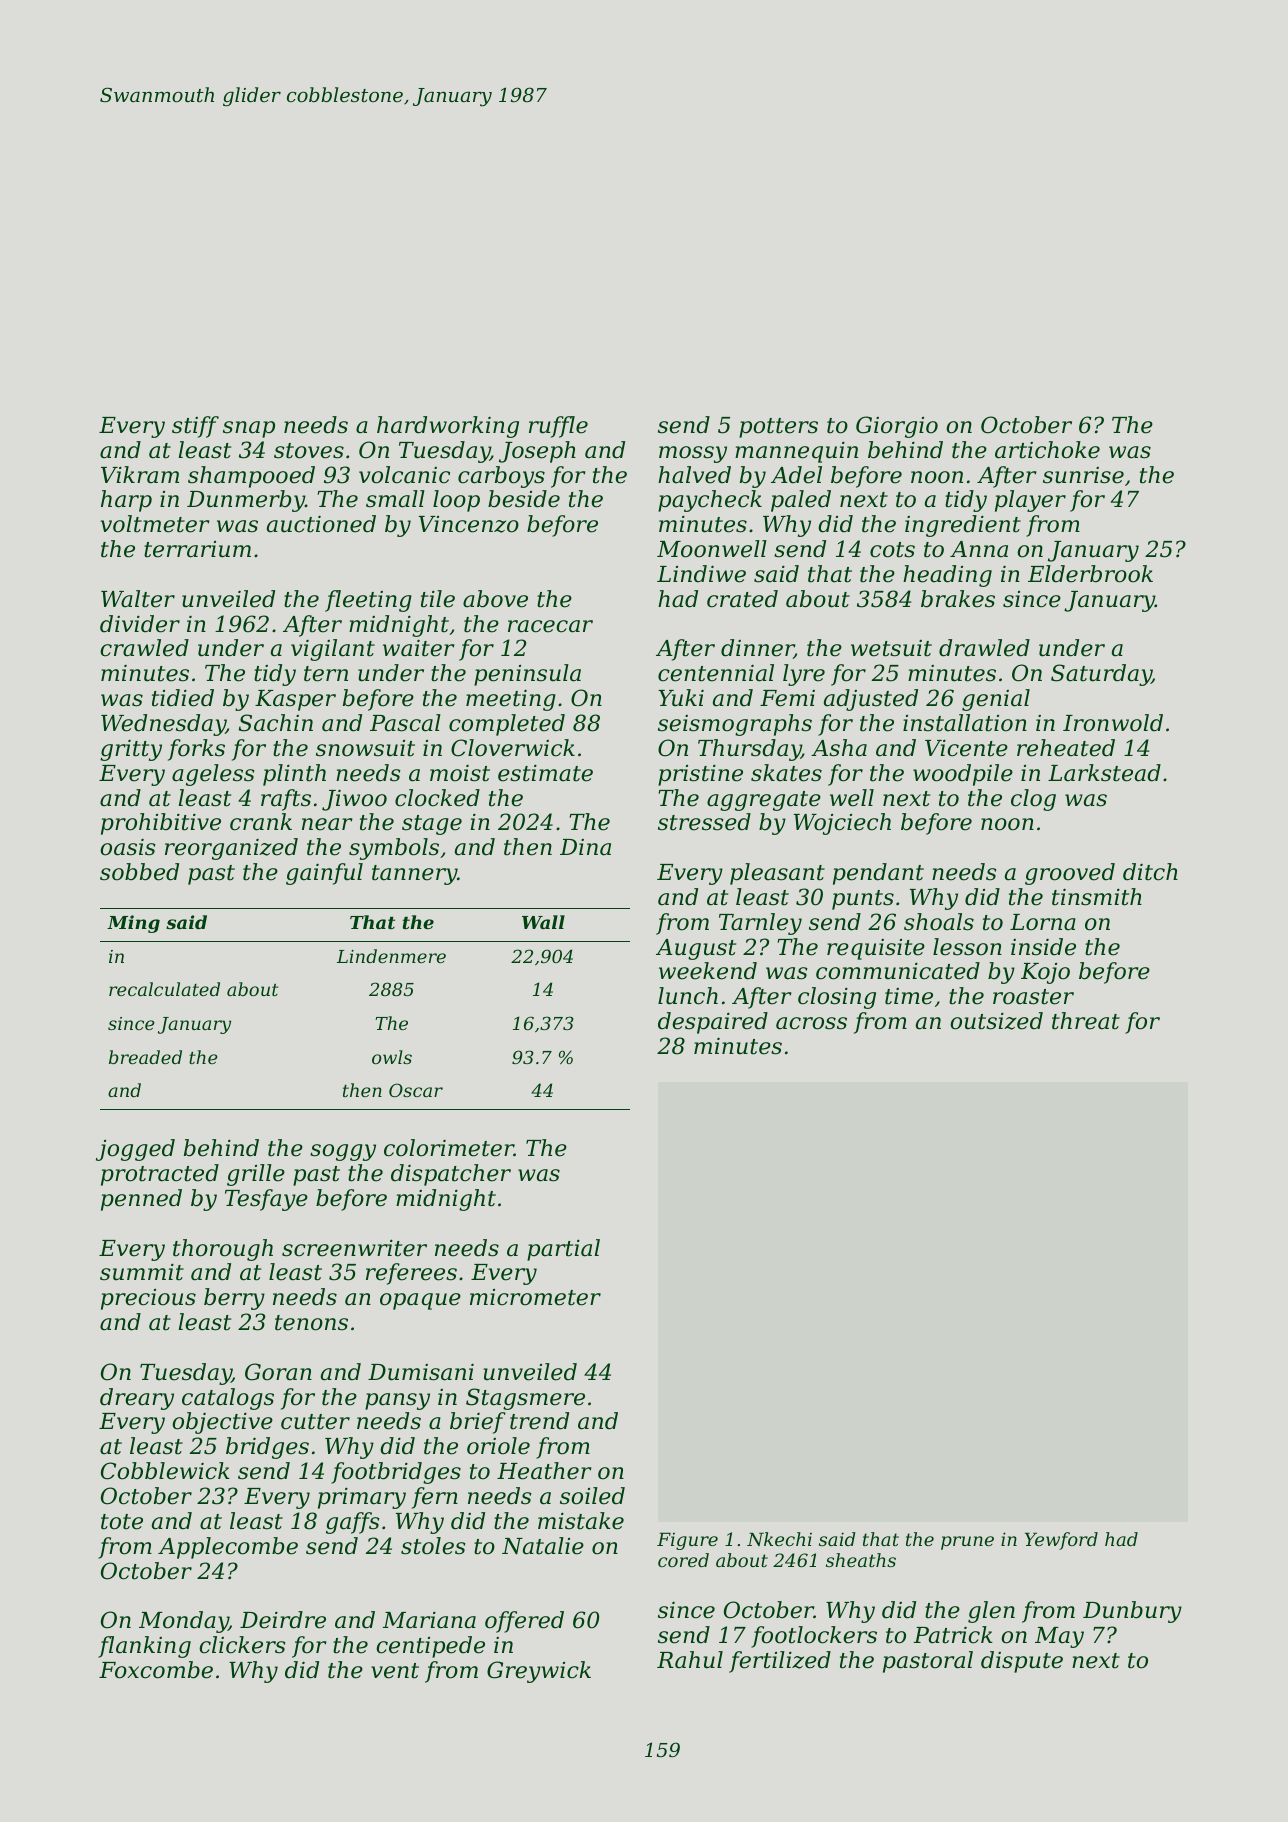  What do you see at coordinates (1150, 872) in the screenshot?
I see `ditch` at bounding box center [1150, 872].
